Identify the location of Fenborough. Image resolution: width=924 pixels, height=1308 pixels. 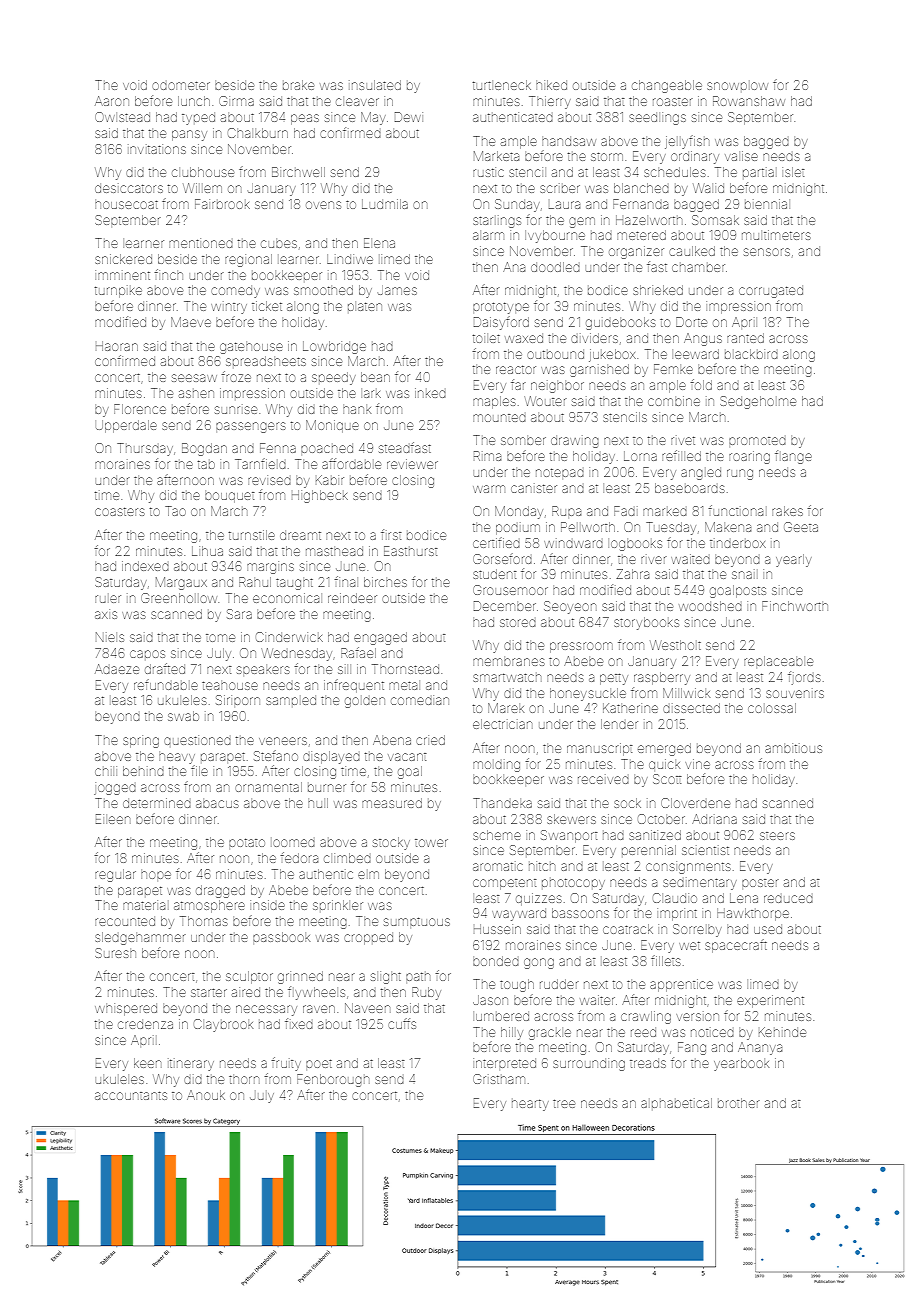
(333, 1080).
